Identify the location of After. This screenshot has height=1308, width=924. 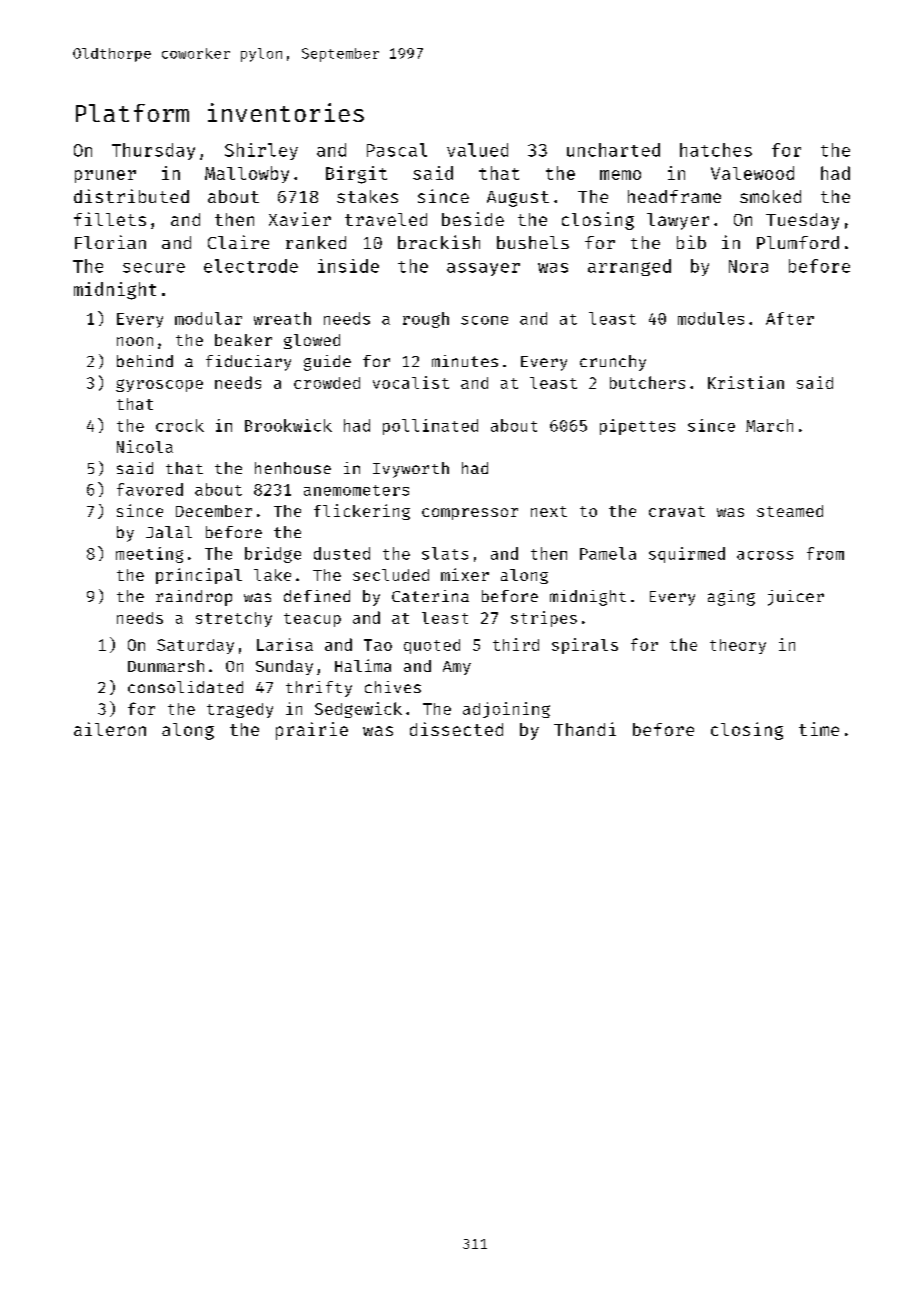
(790, 318).
